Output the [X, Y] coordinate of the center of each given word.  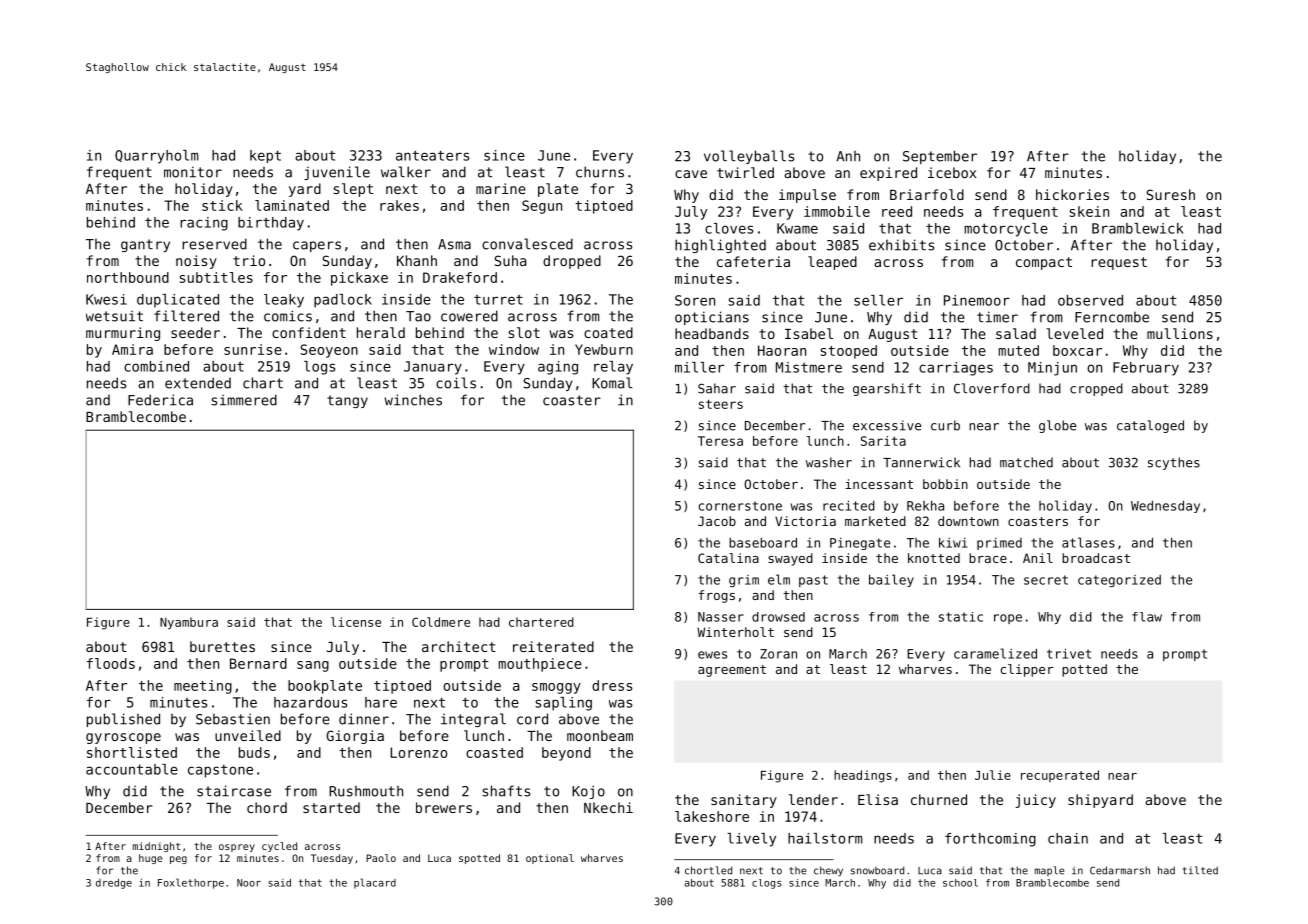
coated [608, 332]
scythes [1174, 463]
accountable [132, 769]
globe [1057, 426]
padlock [343, 301]
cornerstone [740, 506]
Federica [160, 400]
